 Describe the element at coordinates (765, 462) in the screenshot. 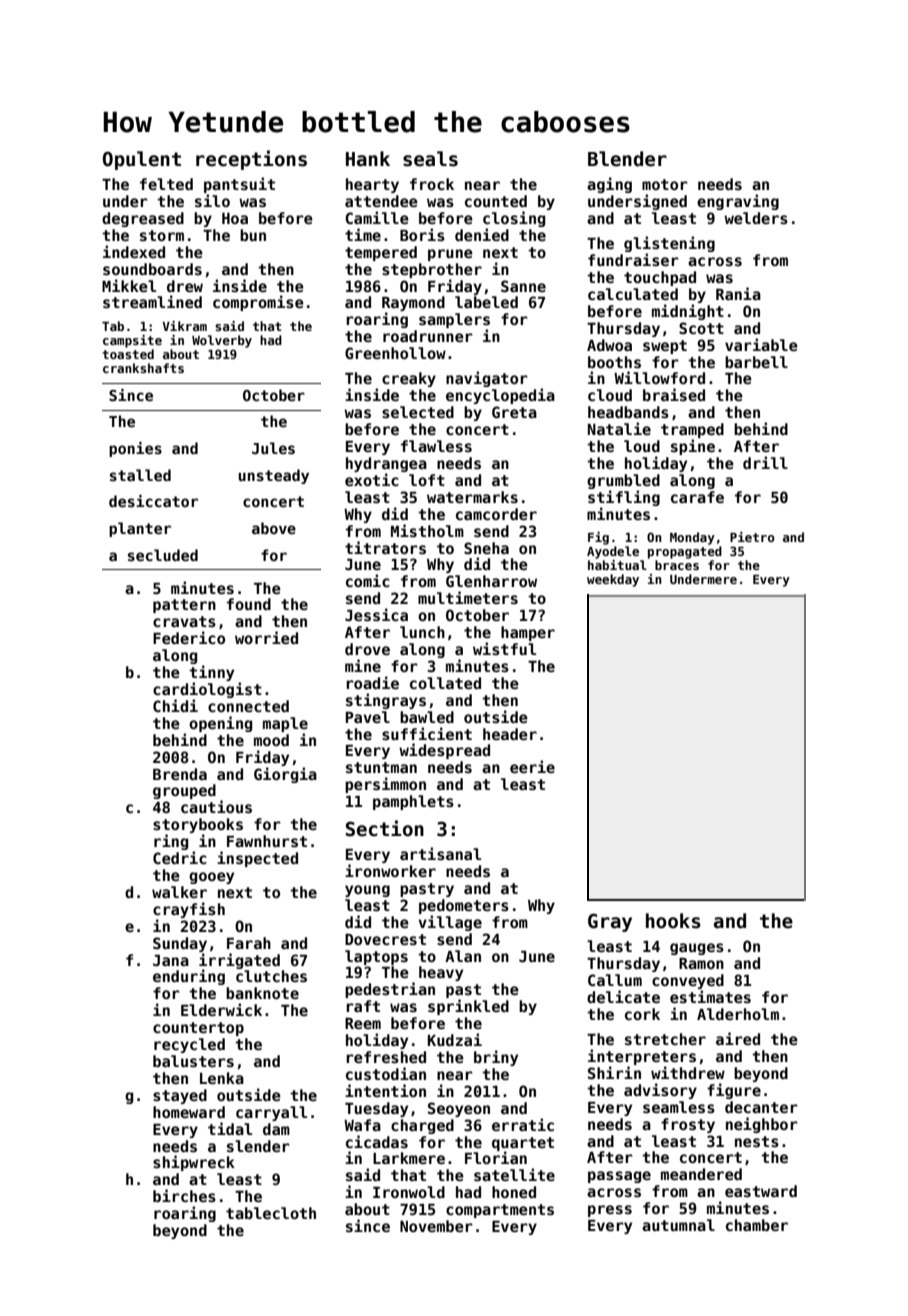

I see `drill` at that location.
